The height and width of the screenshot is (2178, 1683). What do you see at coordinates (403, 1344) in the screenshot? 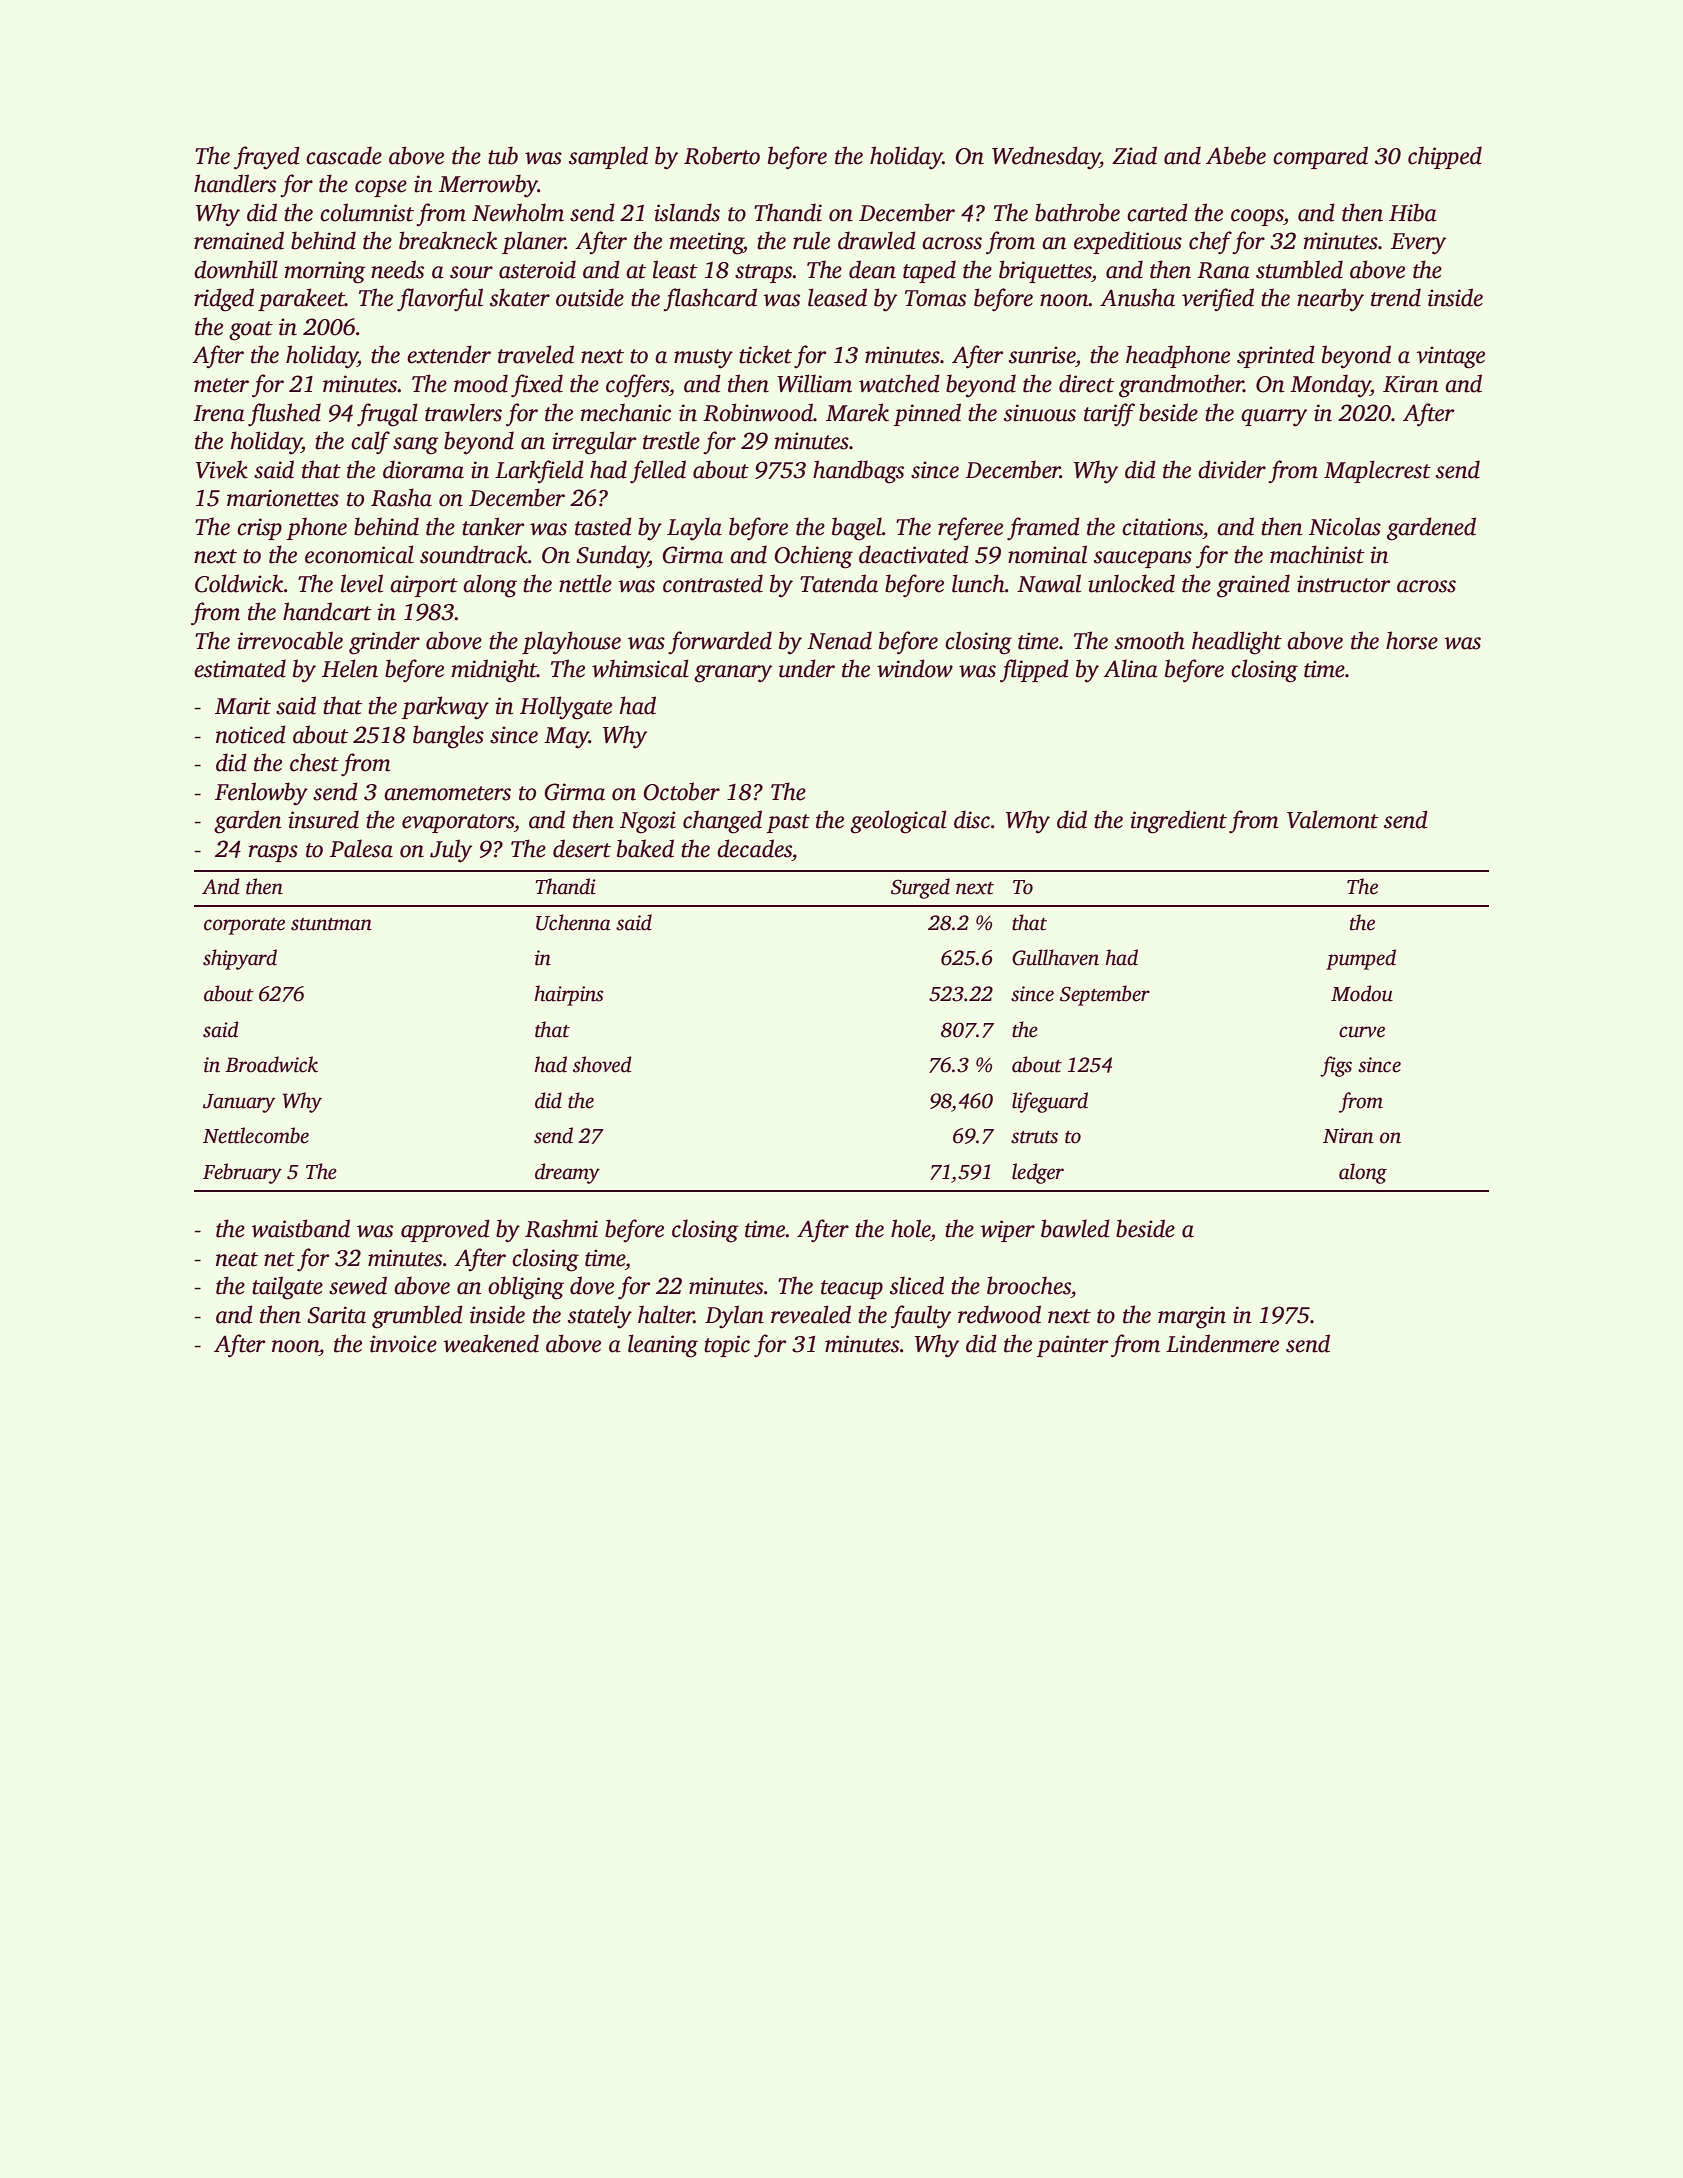
I see `invoice` at bounding box center [403, 1344].
